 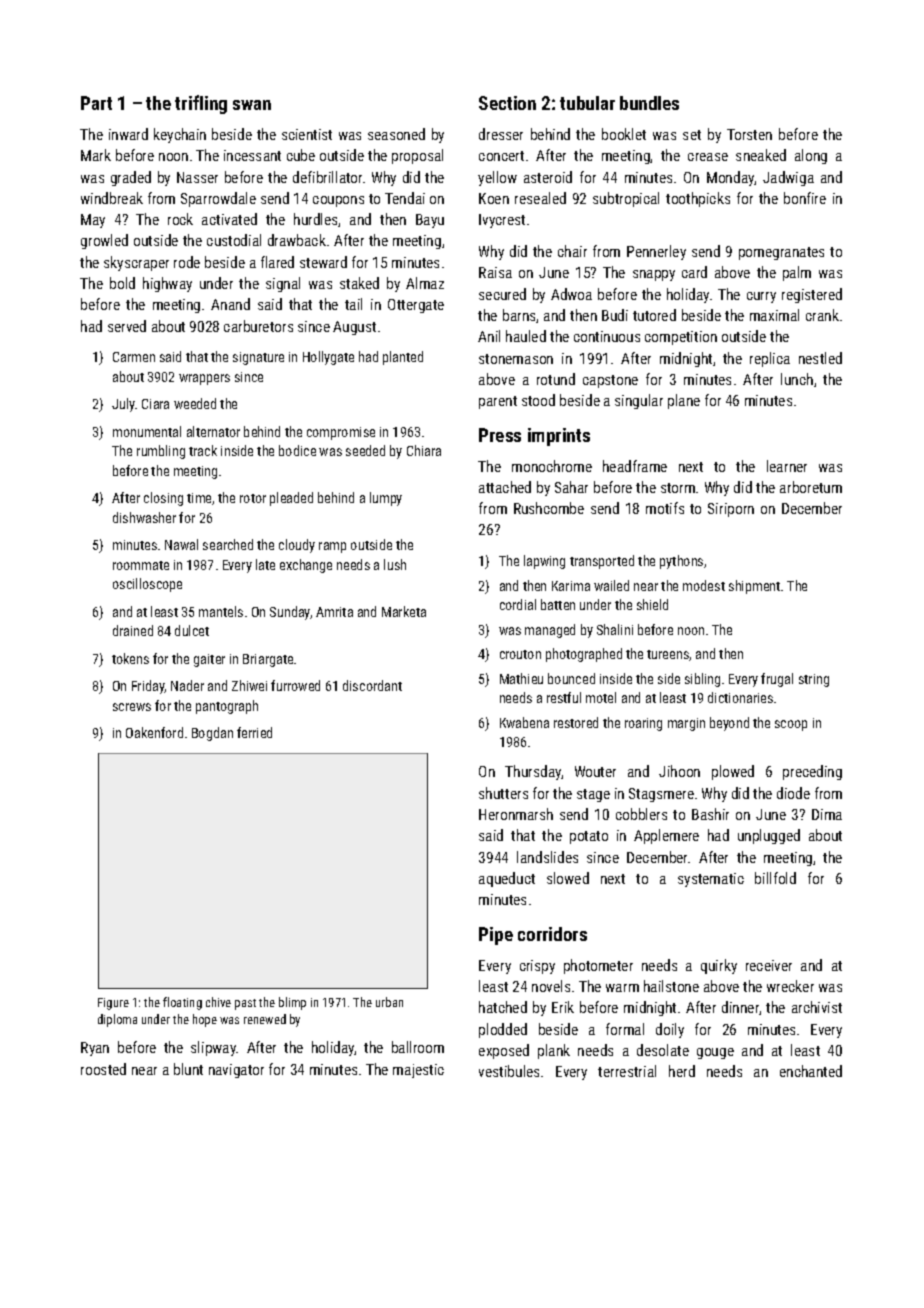 I want to click on bundles, so click(x=649, y=103).
